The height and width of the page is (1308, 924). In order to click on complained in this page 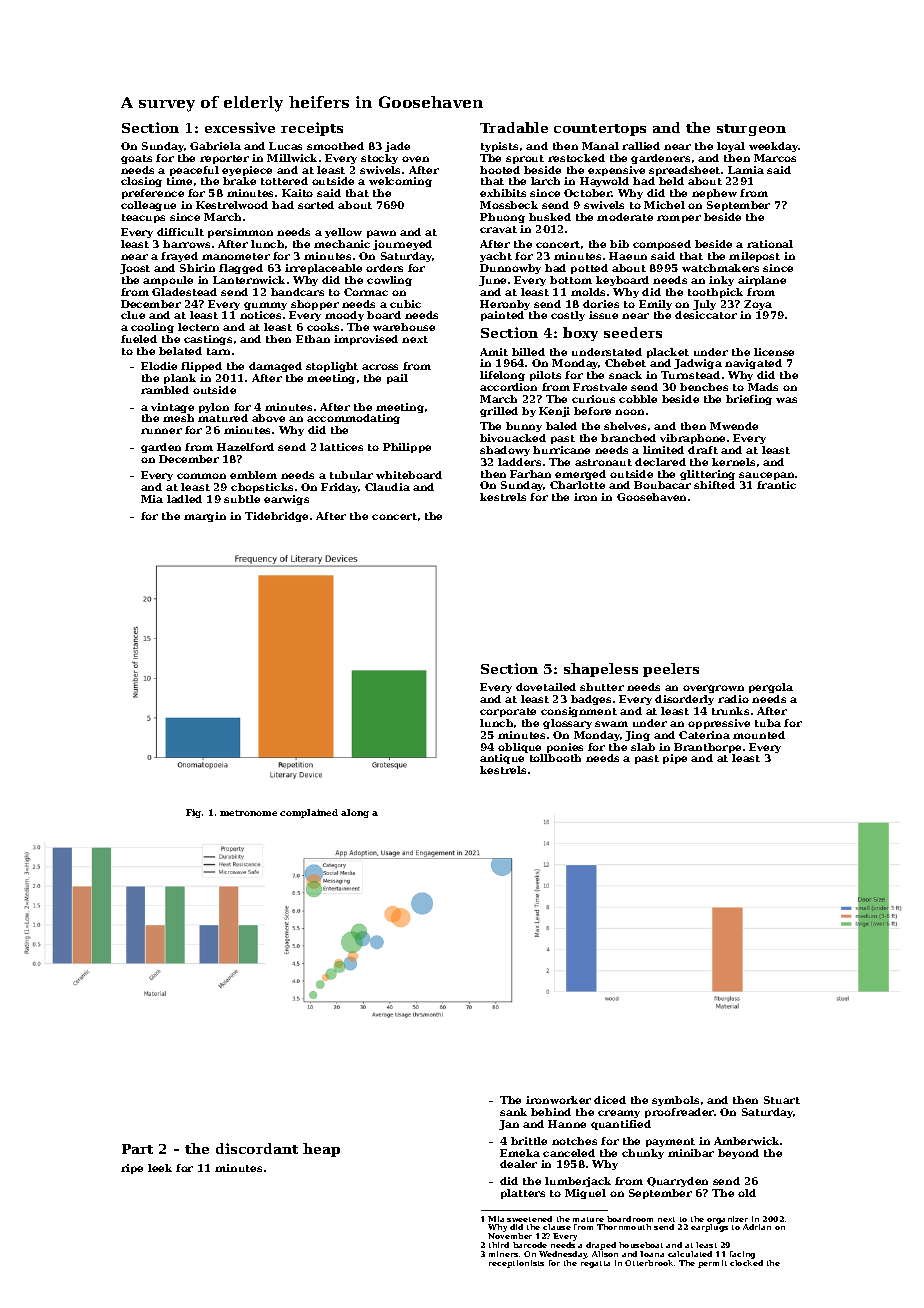, I will do `click(309, 813)`.
